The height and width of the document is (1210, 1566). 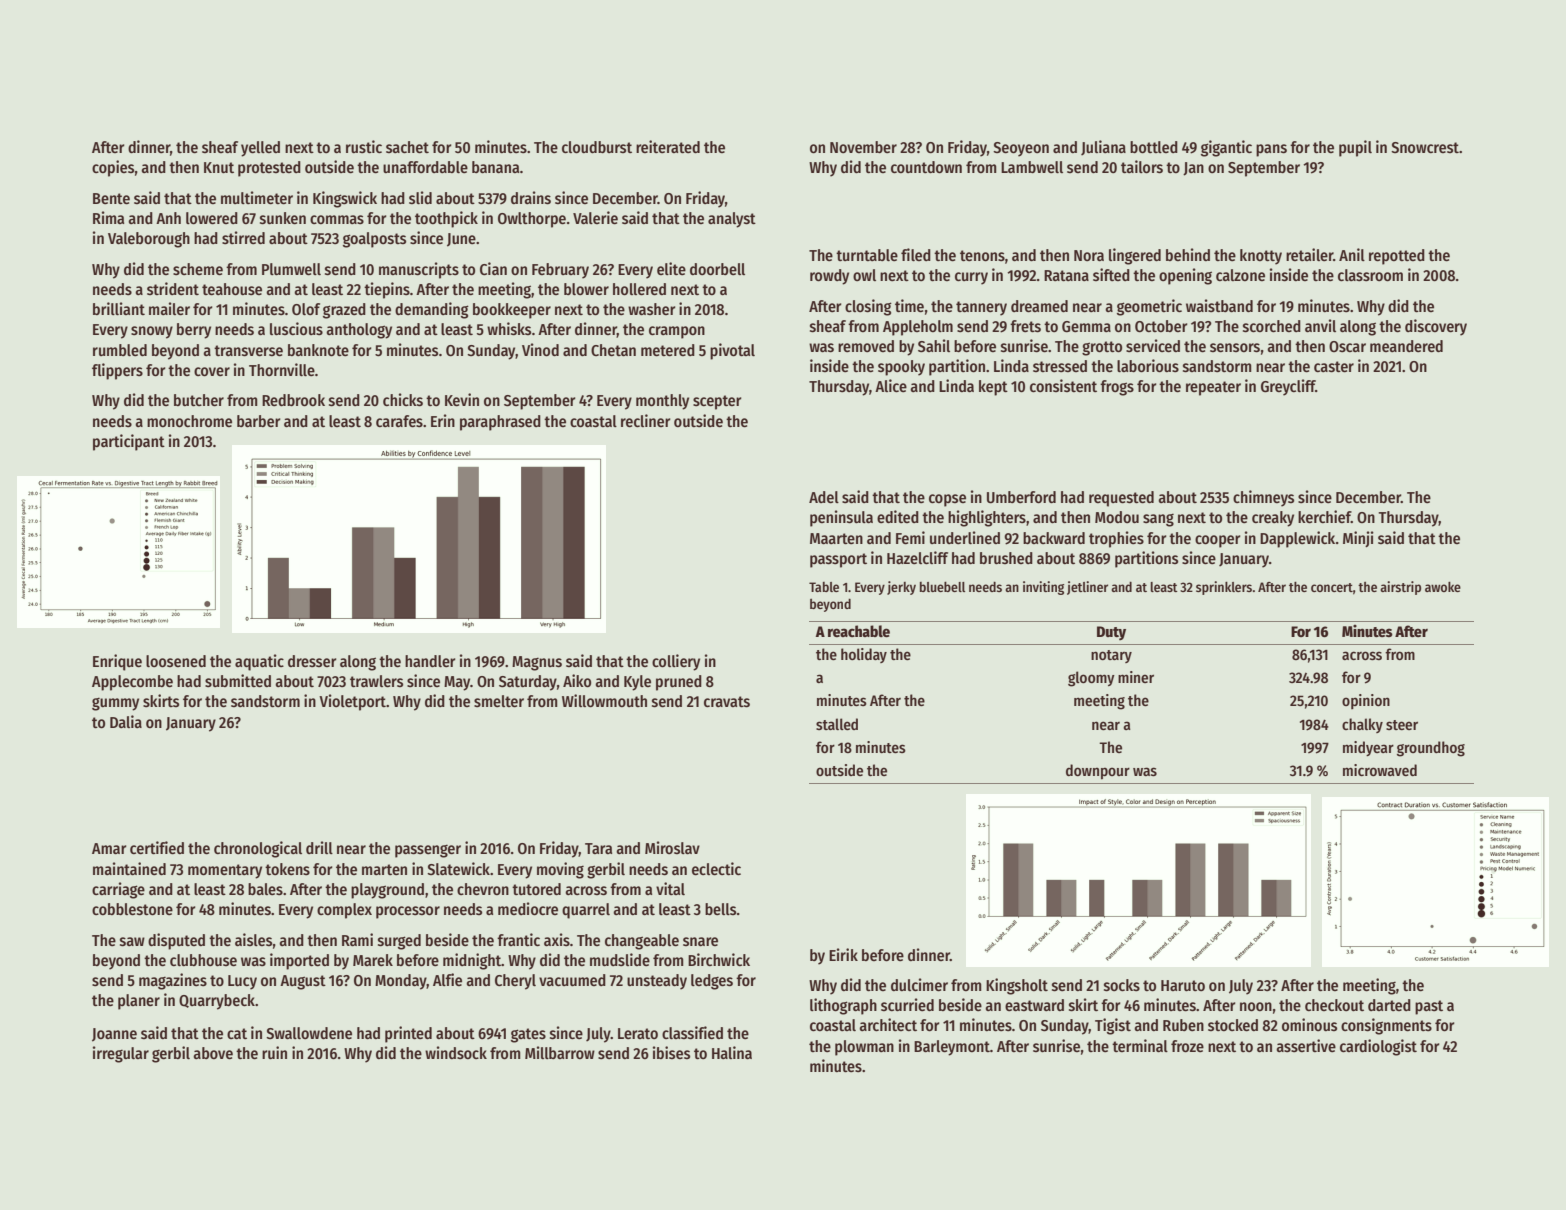 What do you see at coordinates (1021, 149) in the document?
I see `Seoyeon` at bounding box center [1021, 149].
